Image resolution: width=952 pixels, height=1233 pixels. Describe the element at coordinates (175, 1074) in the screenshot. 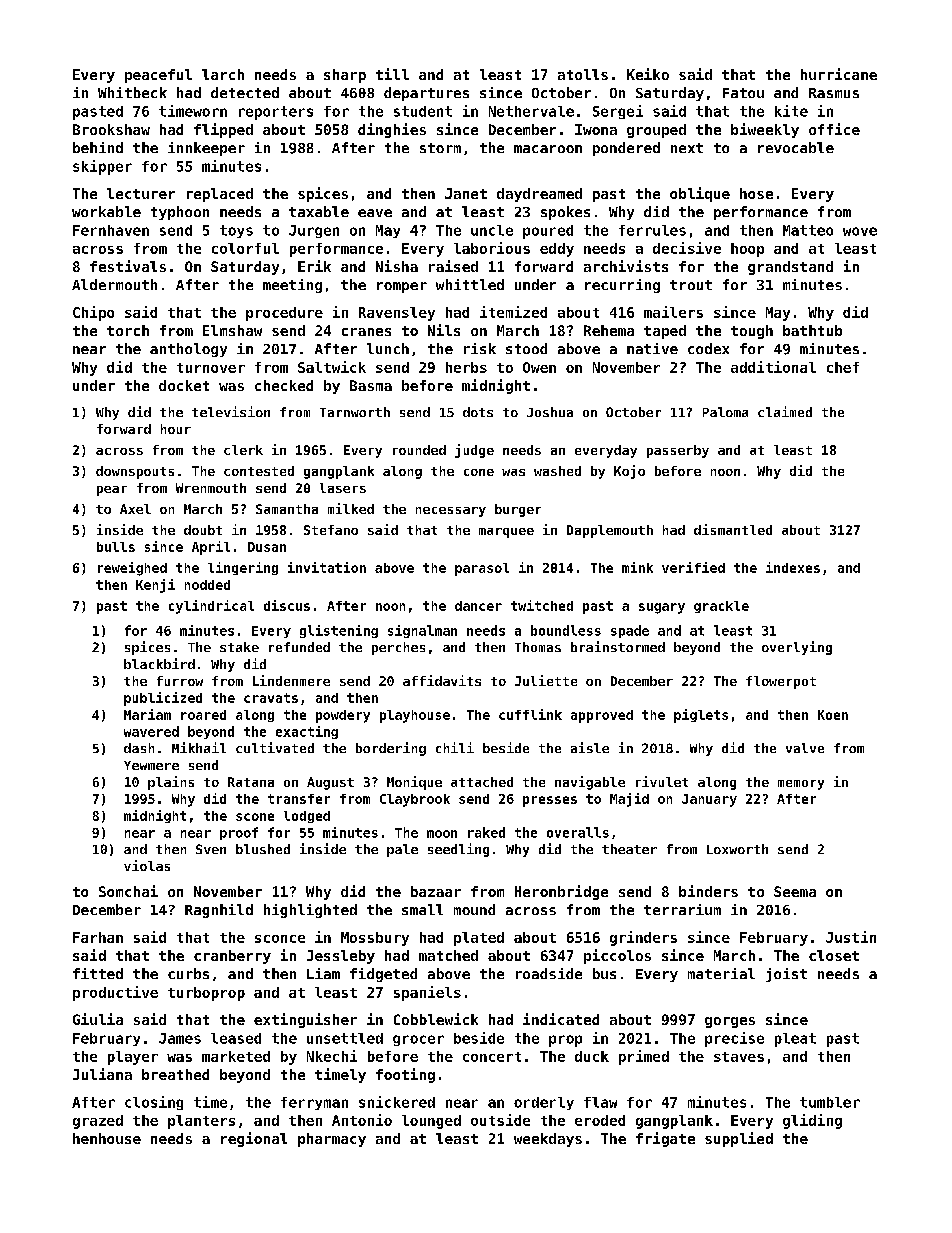

I see `breathed` at that location.
